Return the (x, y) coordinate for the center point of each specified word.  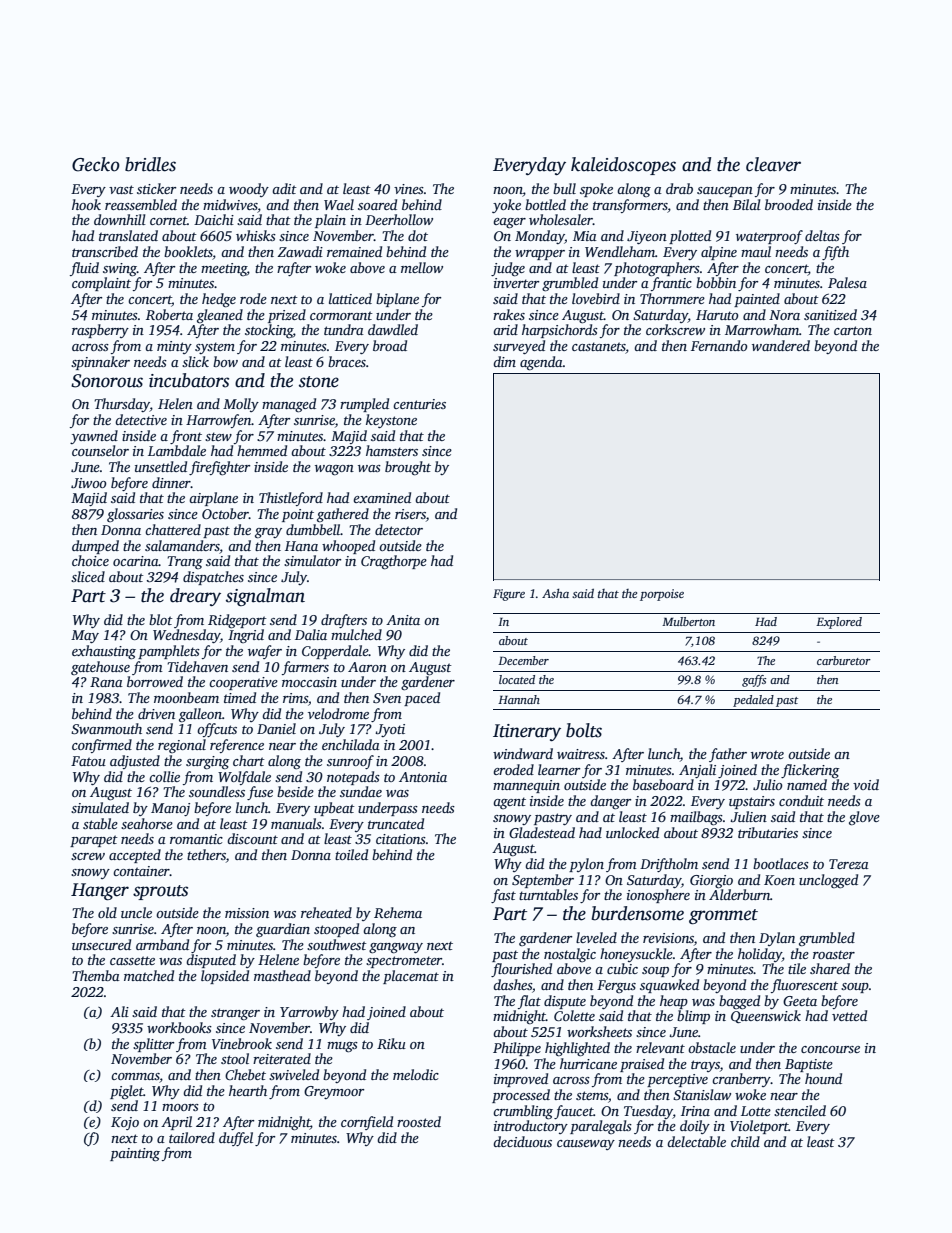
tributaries (768, 832)
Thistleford (291, 499)
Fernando (719, 345)
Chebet (245, 1074)
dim (504, 361)
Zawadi (300, 251)
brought (408, 468)
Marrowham (762, 329)
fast (503, 896)
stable (100, 823)
